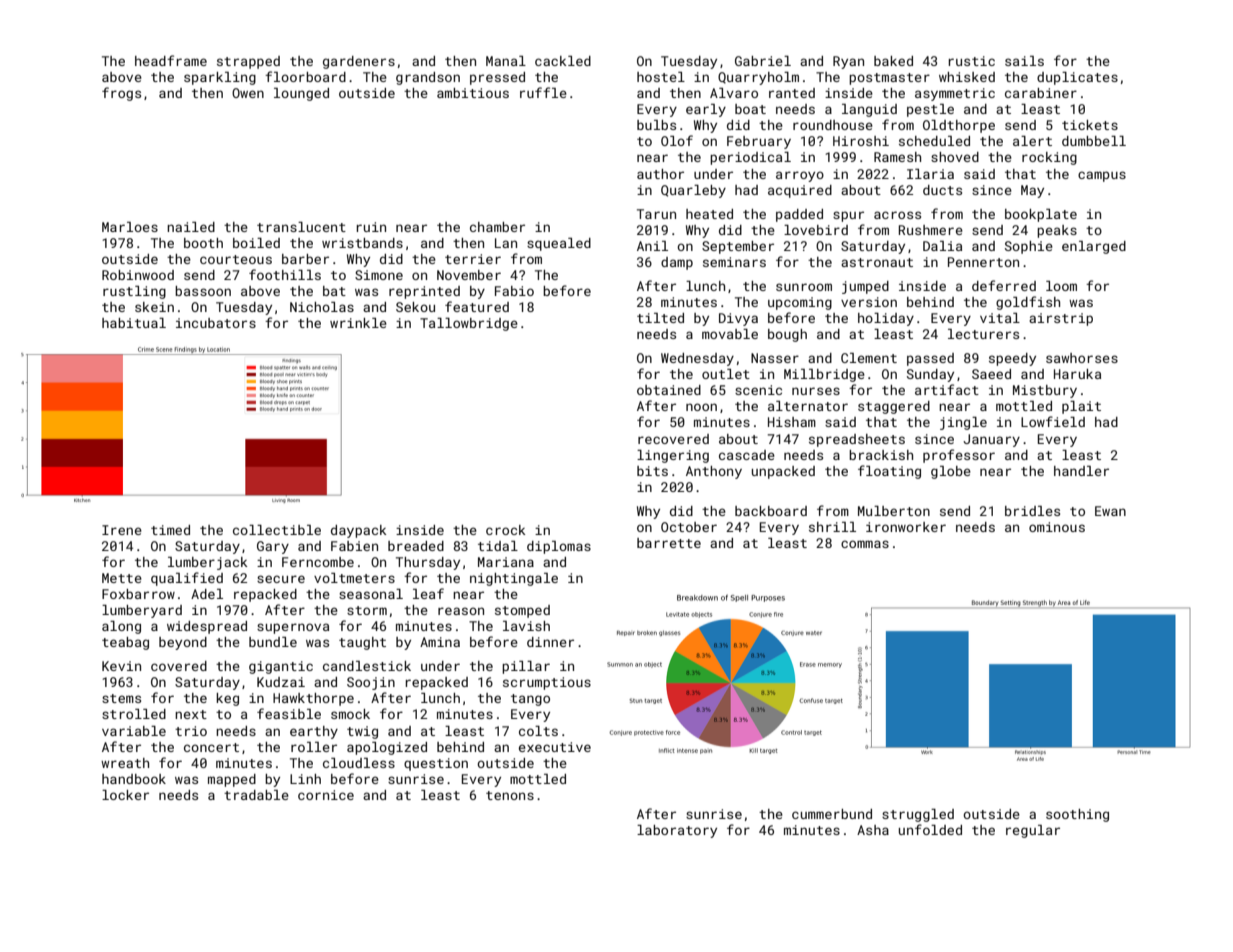 The height and width of the screenshot is (952, 1233). What do you see at coordinates (547, 683) in the screenshot?
I see `scrumptious` at bounding box center [547, 683].
